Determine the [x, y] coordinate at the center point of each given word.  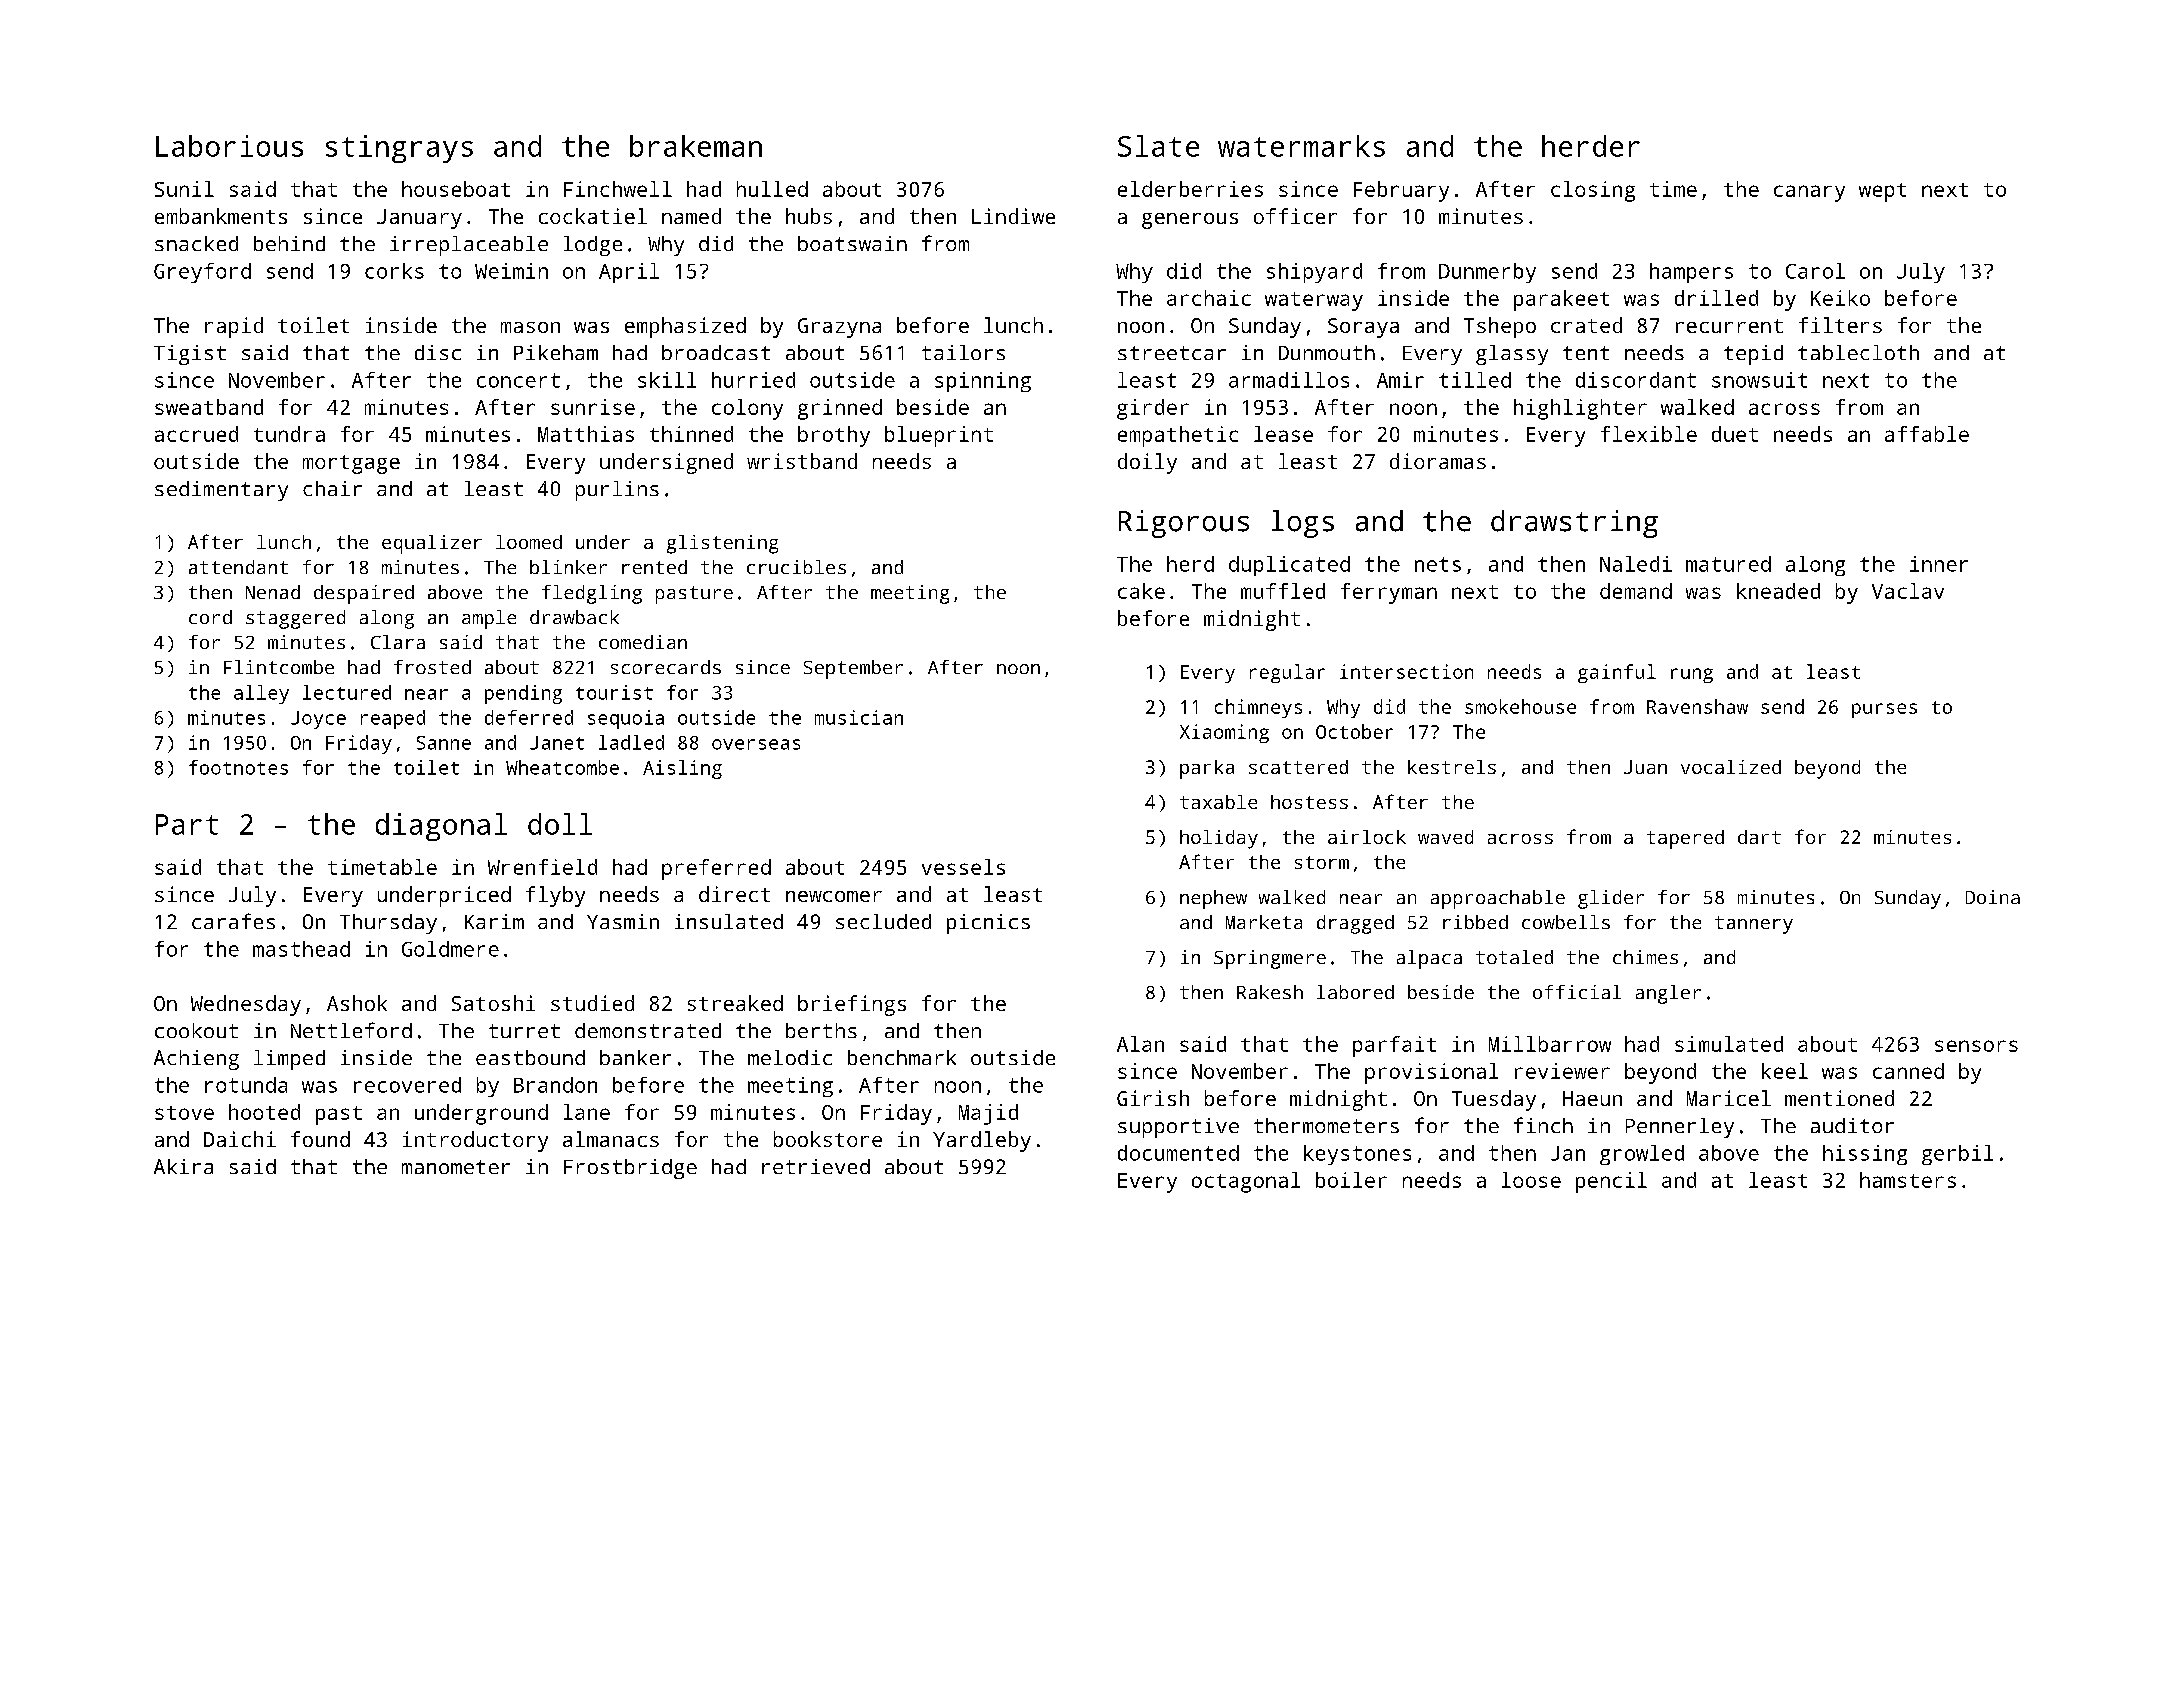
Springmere [1270, 959]
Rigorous [1184, 524]
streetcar [1172, 353]
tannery [1754, 925]
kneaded [1778, 591]
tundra [289, 434]
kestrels [1452, 767]
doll [560, 824]
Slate [1158, 146]
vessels [963, 867]
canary [1809, 193]
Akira [183, 1166]
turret [524, 1031]
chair [332, 488]
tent [1586, 353]
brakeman [696, 146]
